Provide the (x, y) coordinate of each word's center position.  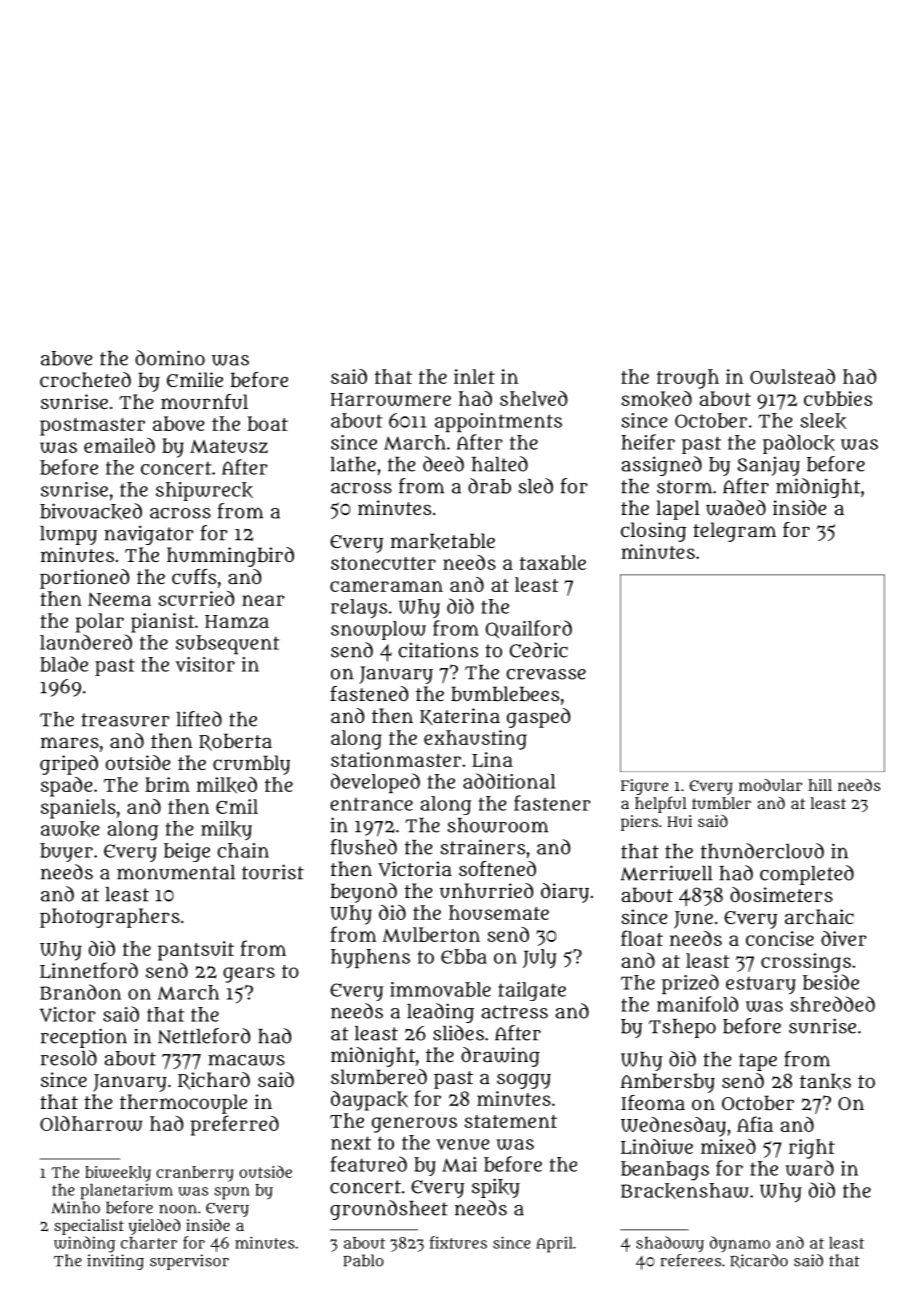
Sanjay (768, 466)
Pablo (363, 1260)
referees (690, 1260)
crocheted (85, 379)
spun (232, 1193)
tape (758, 1062)
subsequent (227, 644)
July (540, 958)
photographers (110, 918)
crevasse (546, 674)
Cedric (539, 650)
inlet (474, 376)
